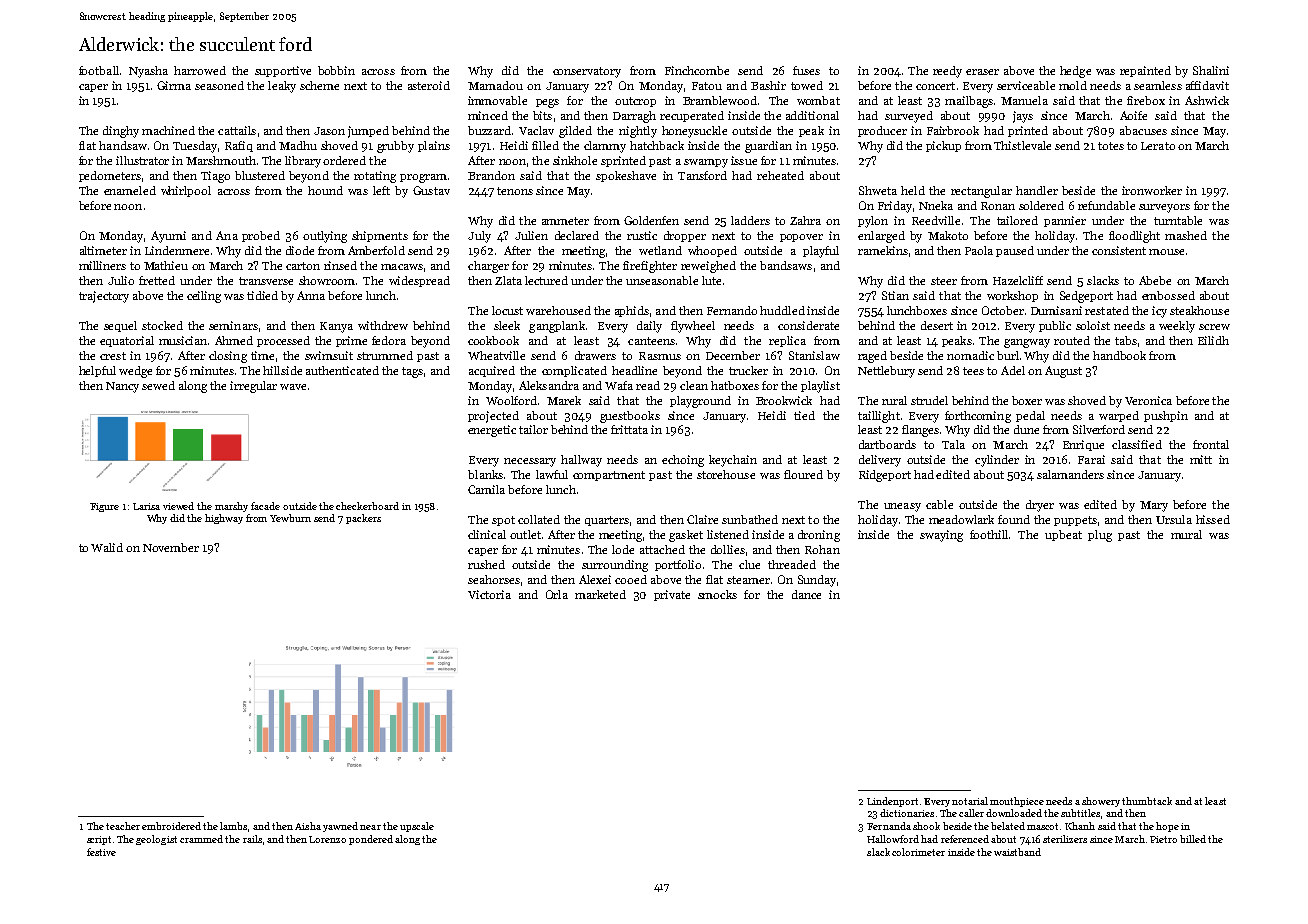 Image resolution: width=1308 pixels, height=924 pixels. I want to click on aphids, so click(632, 311).
